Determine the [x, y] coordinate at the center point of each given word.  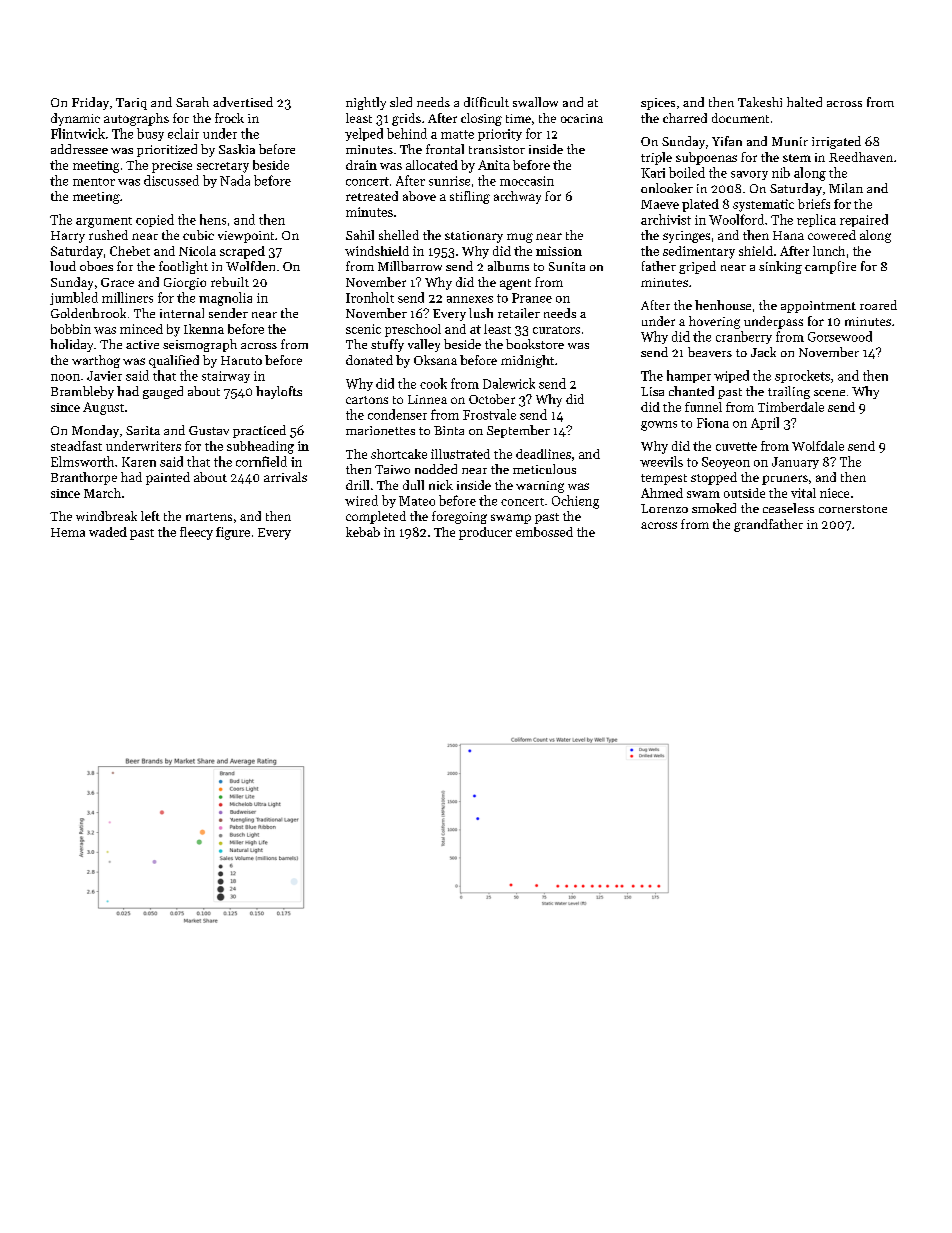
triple [656, 158]
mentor [94, 182]
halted [804, 102]
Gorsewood [840, 336]
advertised [243, 102]
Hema [68, 532]
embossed [544, 532]
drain [361, 165]
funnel [703, 407]
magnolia [225, 299]
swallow [535, 102]
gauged [163, 392]
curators [556, 330]
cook [433, 383]
